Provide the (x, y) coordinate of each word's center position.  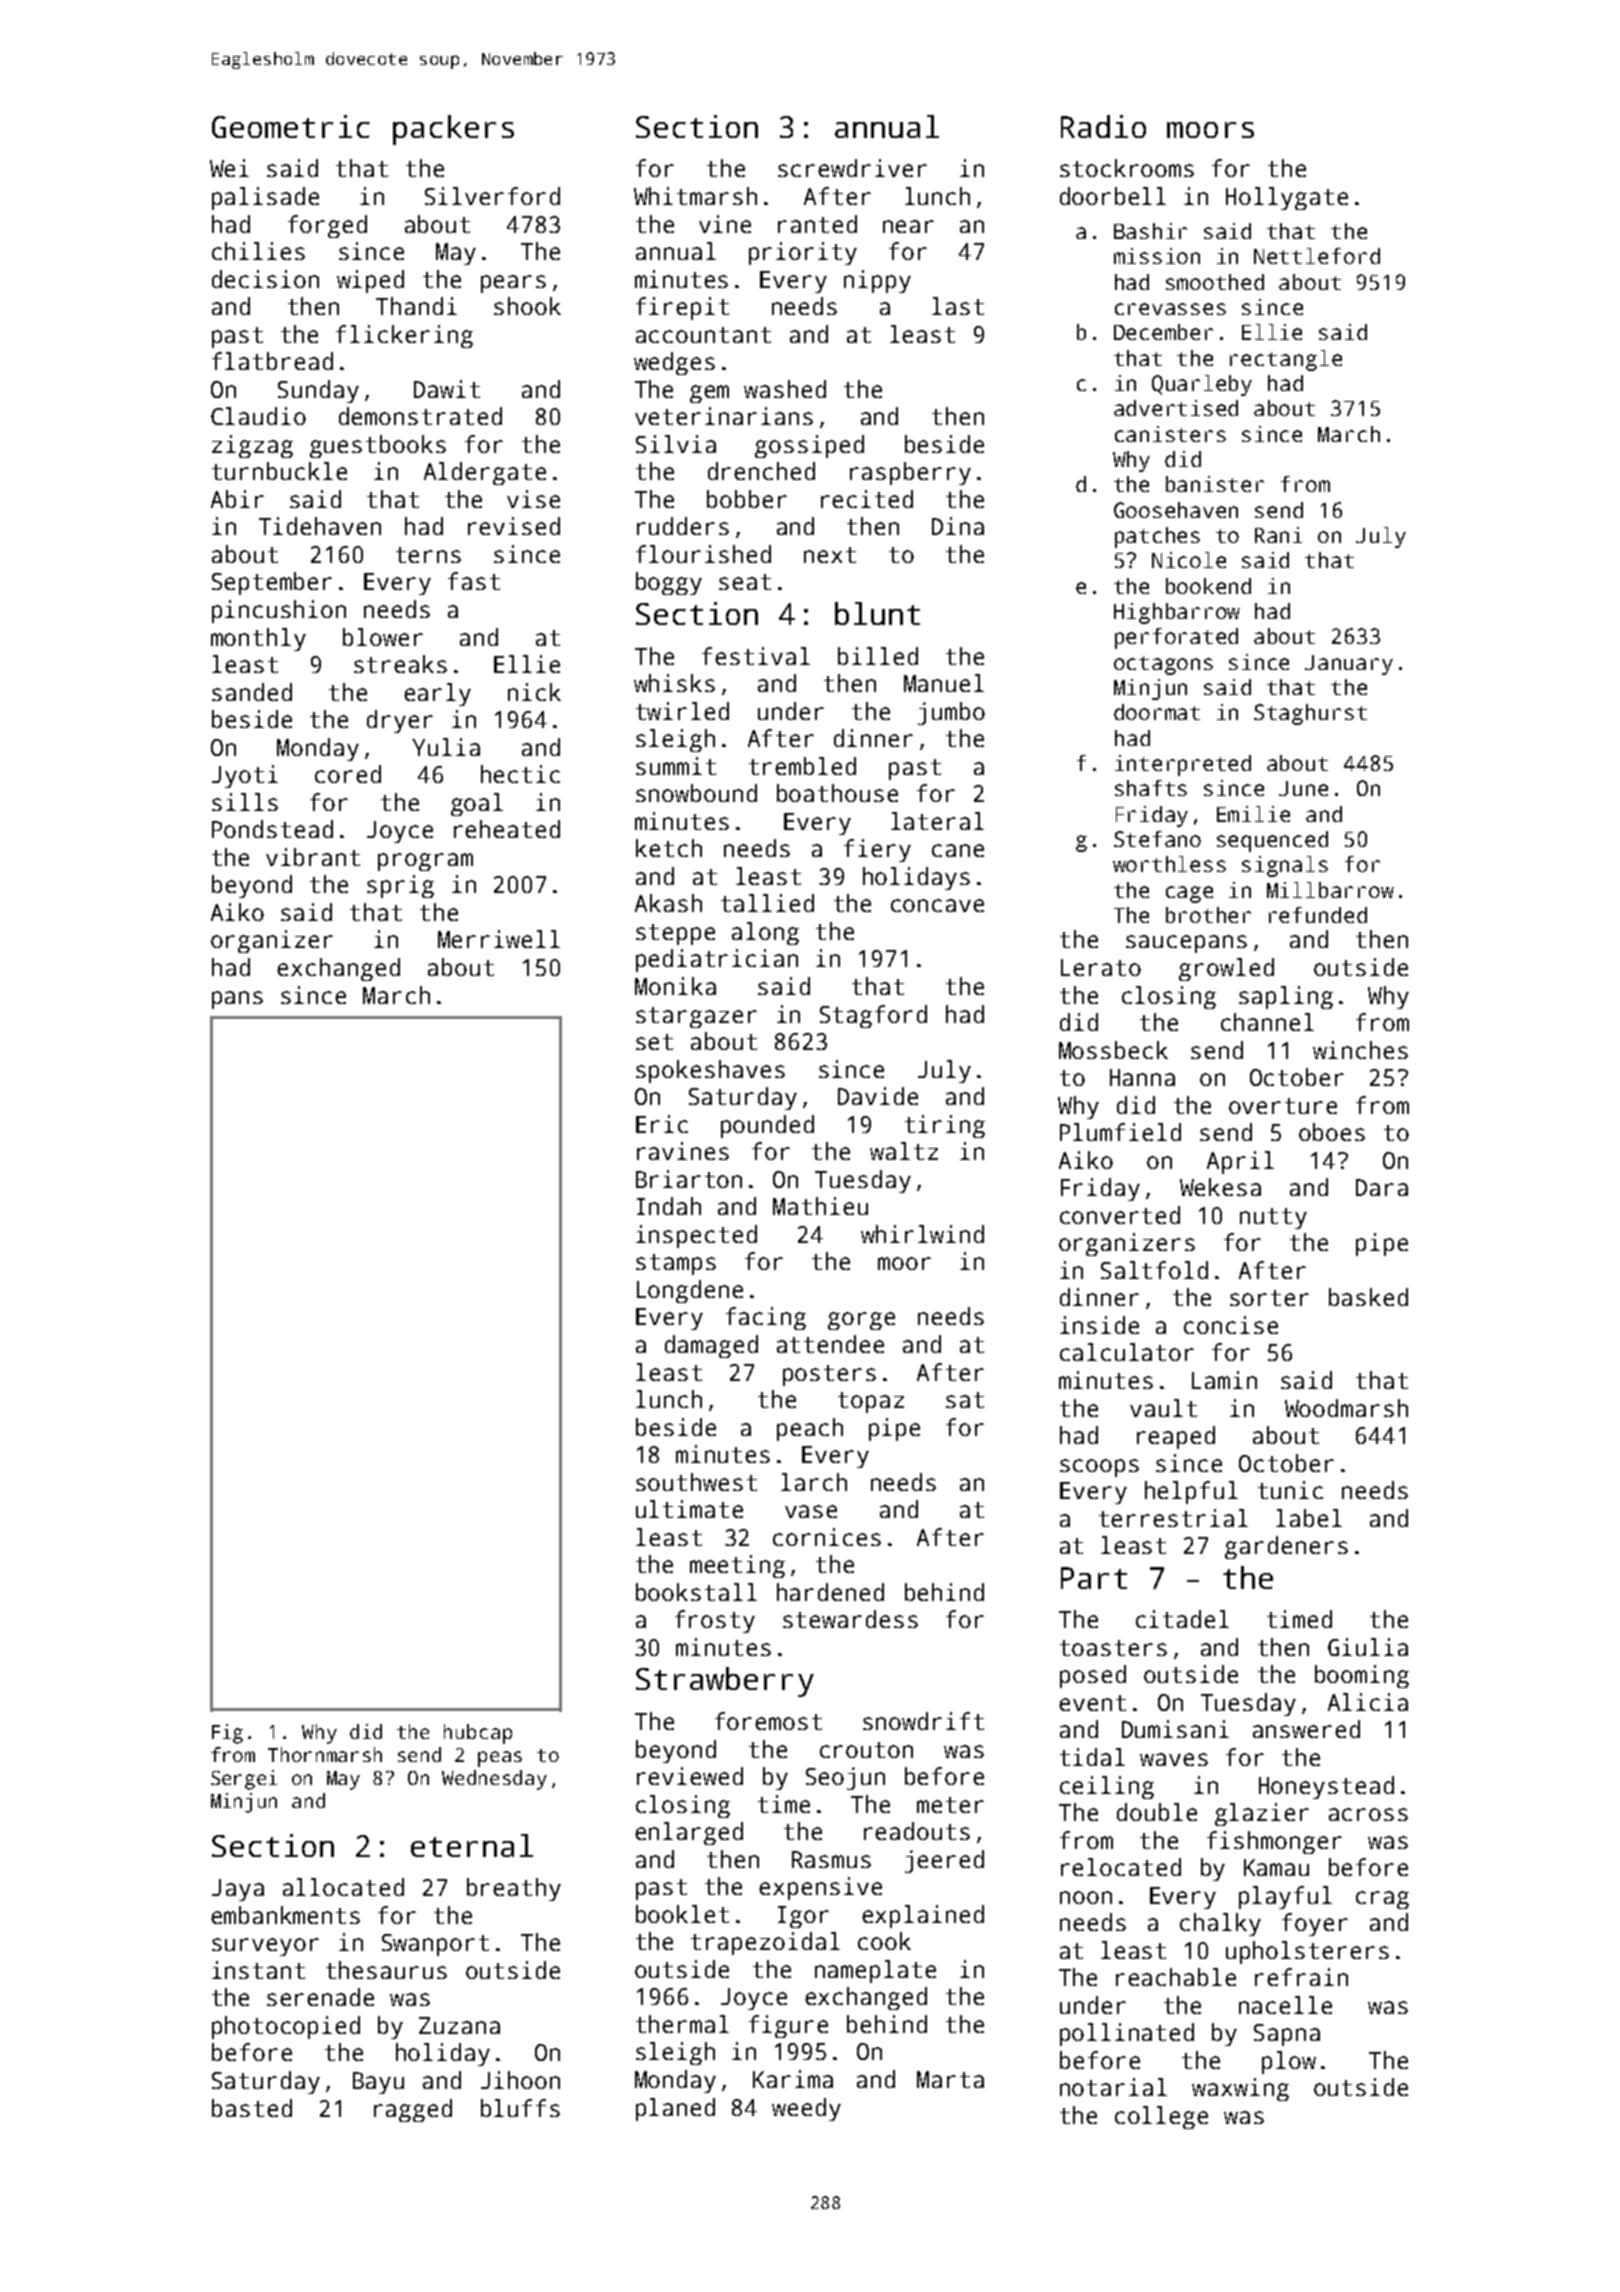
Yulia (446, 747)
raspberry (910, 473)
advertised (1176, 408)
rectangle (1286, 360)
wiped (370, 281)
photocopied (286, 2027)
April (1240, 1162)
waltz (904, 1151)
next (830, 555)
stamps (676, 1264)
